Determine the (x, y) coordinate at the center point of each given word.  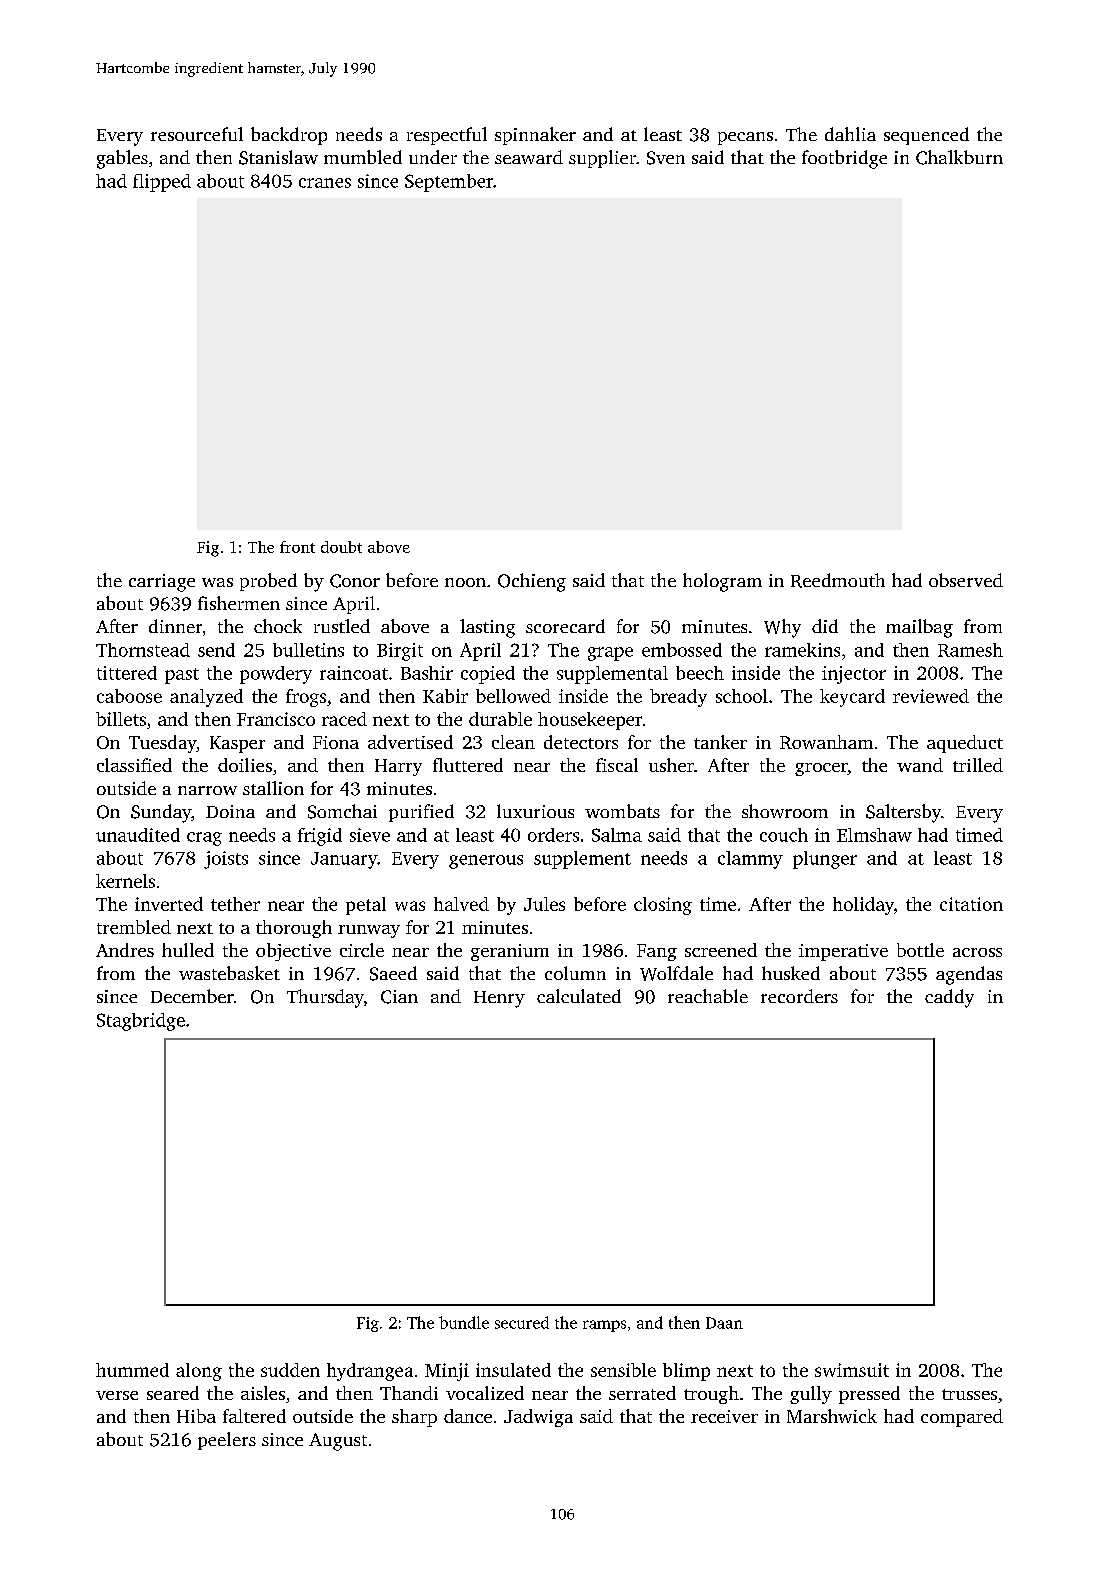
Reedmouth (838, 580)
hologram (722, 582)
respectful (447, 136)
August (338, 1442)
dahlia (850, 134)
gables (122, 159)
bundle (464, 1322)
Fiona (336, 742)
